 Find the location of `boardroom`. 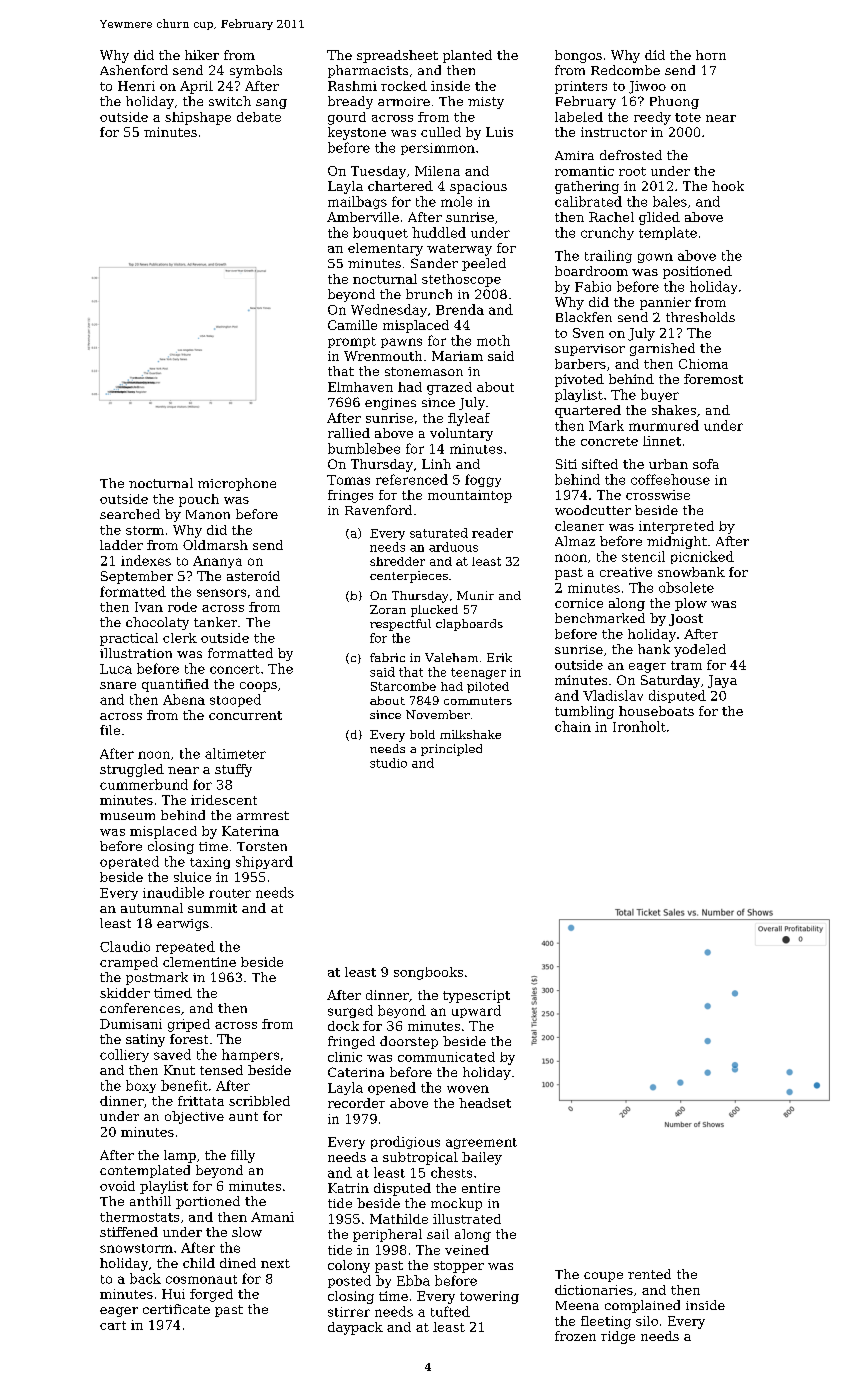

boardroom is located at coordinates (591, 271).
